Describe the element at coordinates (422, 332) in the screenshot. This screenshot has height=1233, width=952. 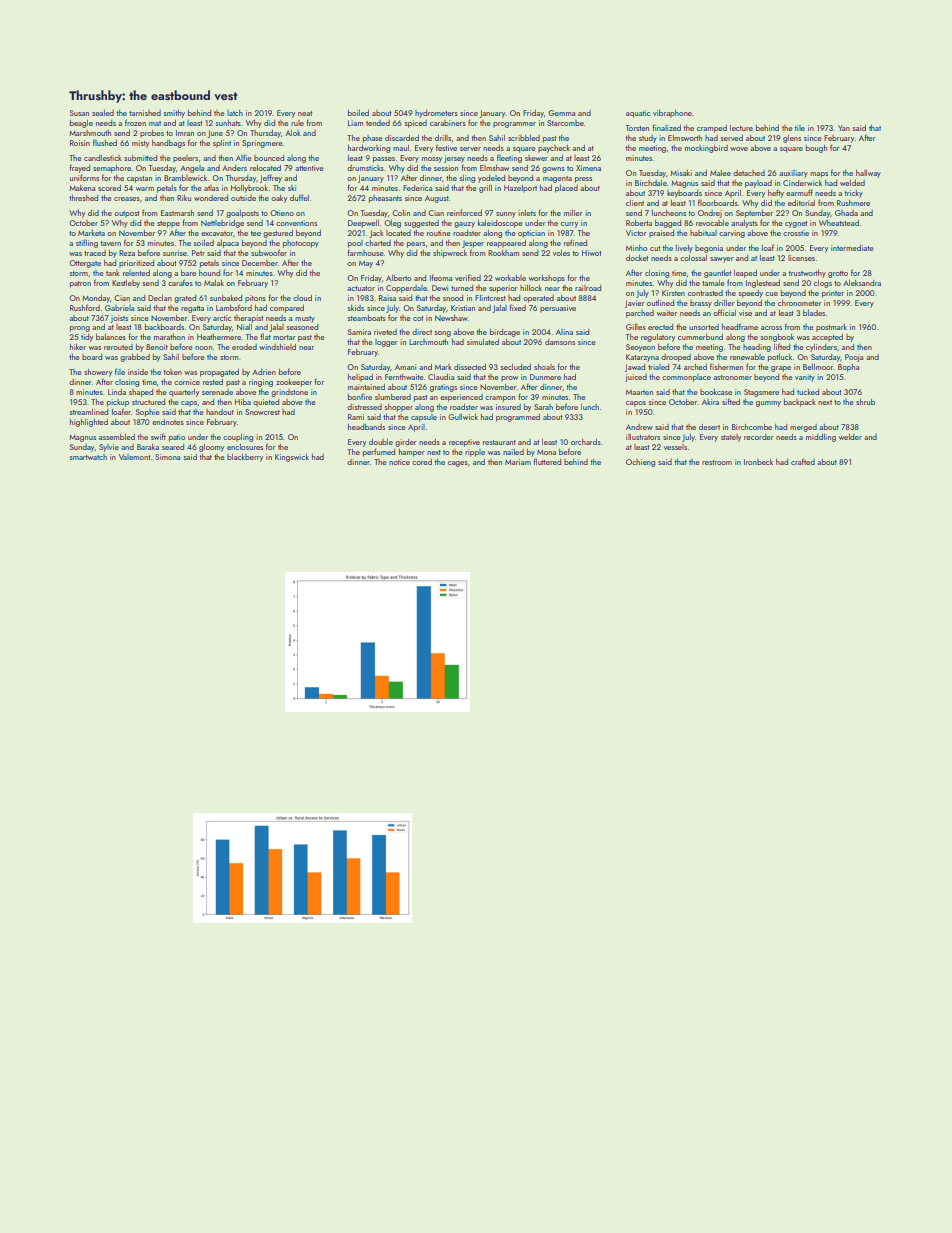
I see `direct` at that location.
